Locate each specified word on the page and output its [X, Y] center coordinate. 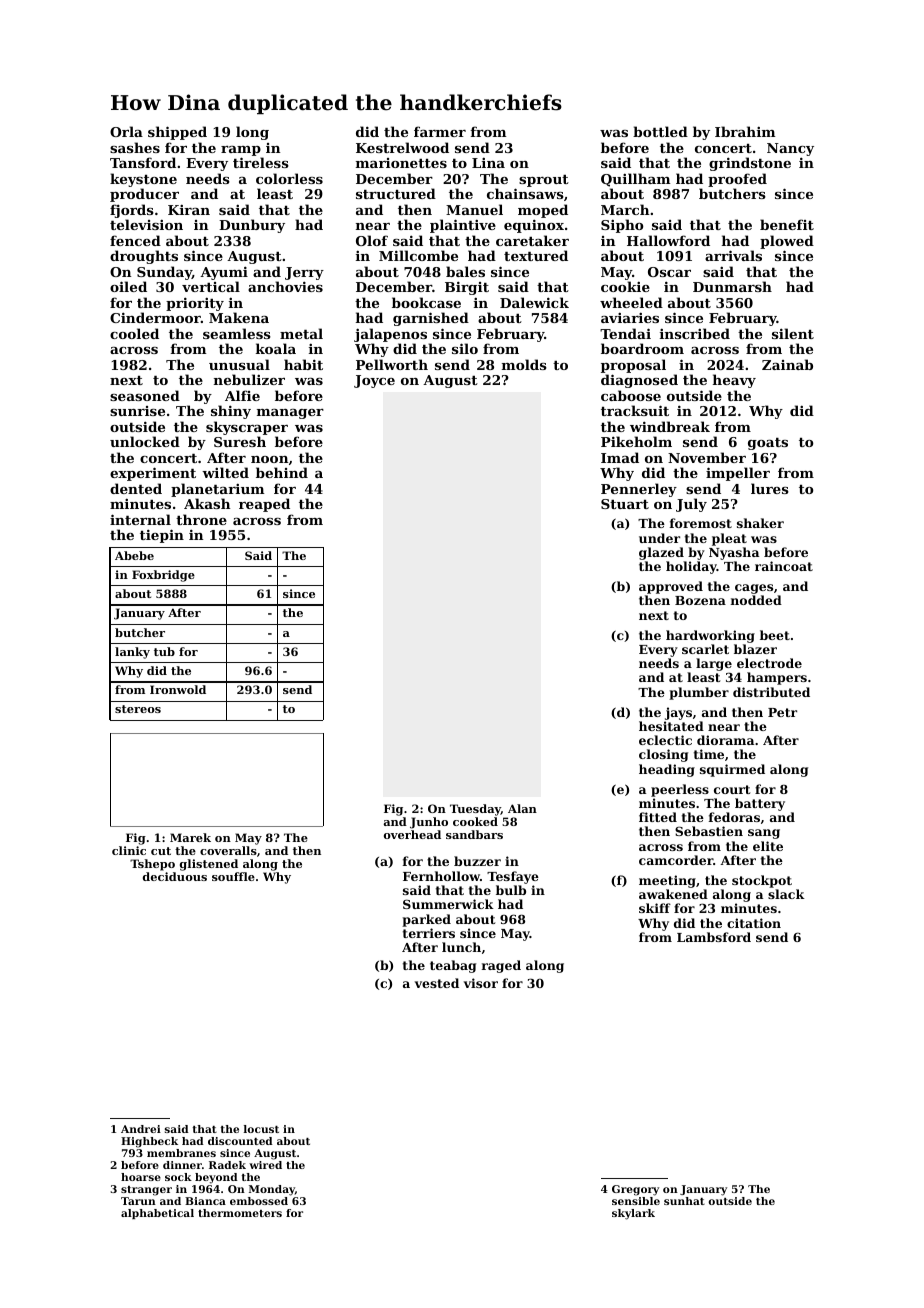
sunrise [137, 411]
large [714, 664]
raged [501, 966]
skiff [655, 908]
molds [524, 364]
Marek [190, 837]
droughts [144, 257]
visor [481, 983]
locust [261, 1129]
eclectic [665, 740]
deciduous [175, 876]
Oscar [669, 272]
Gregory [635, 1190]
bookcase [426, 302]
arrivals [733, 255]
